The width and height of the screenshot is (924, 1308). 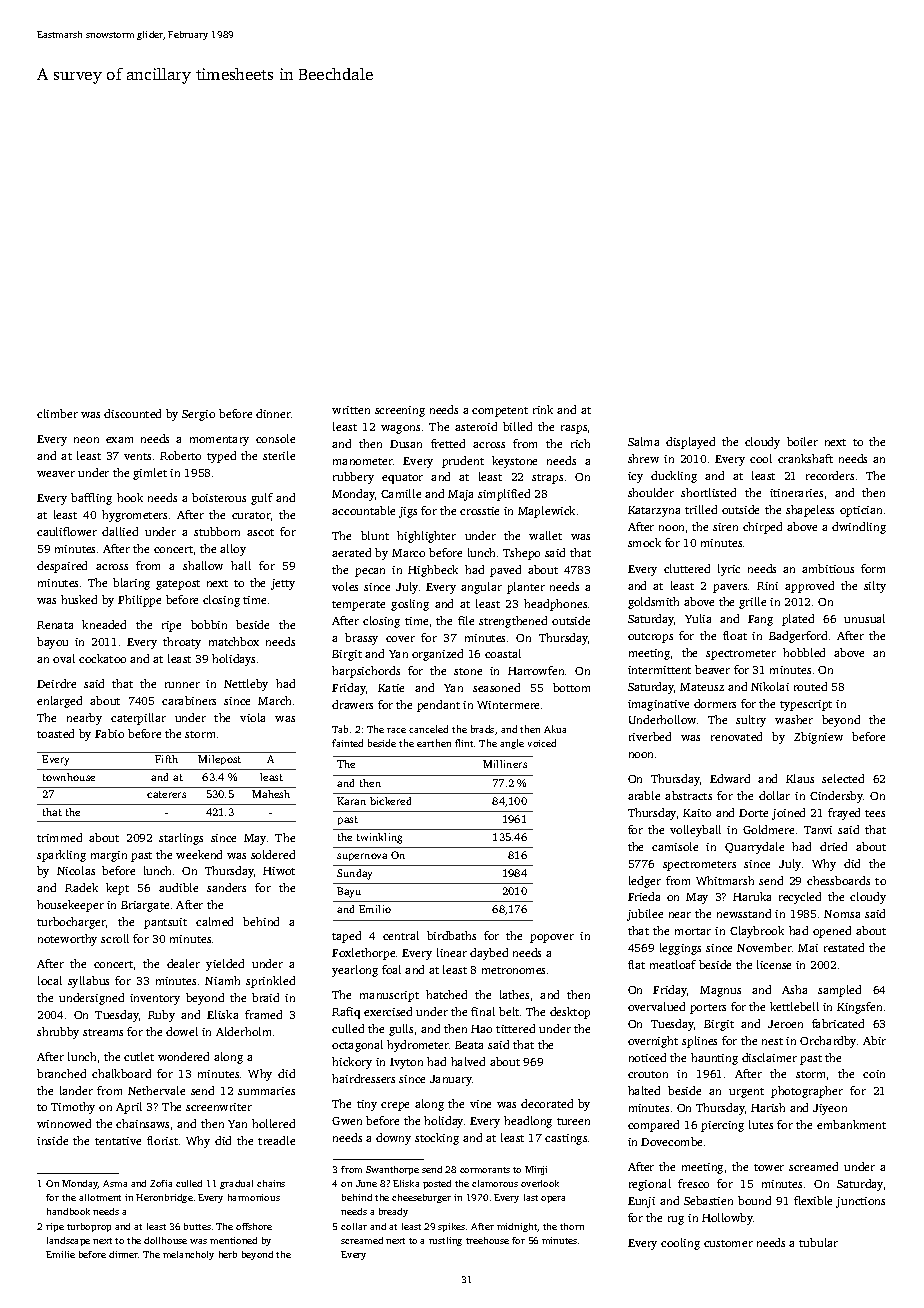 What do you see at coordinates (400, 639) in the screenshot?
I see `cover` at bounding box center [400, 639].
